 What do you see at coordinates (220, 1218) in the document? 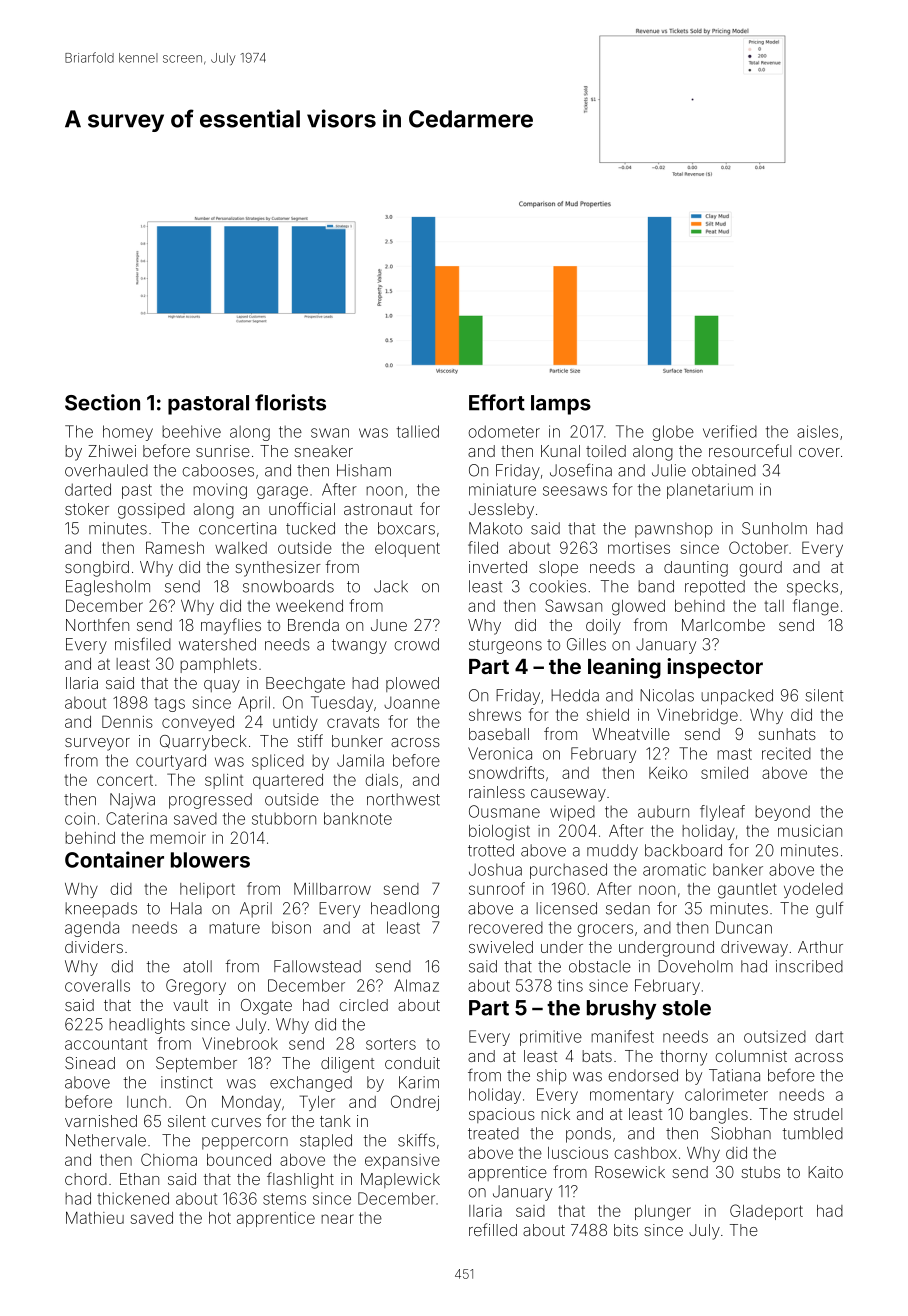
I see `hot` at bounding box center [220, 1218].
